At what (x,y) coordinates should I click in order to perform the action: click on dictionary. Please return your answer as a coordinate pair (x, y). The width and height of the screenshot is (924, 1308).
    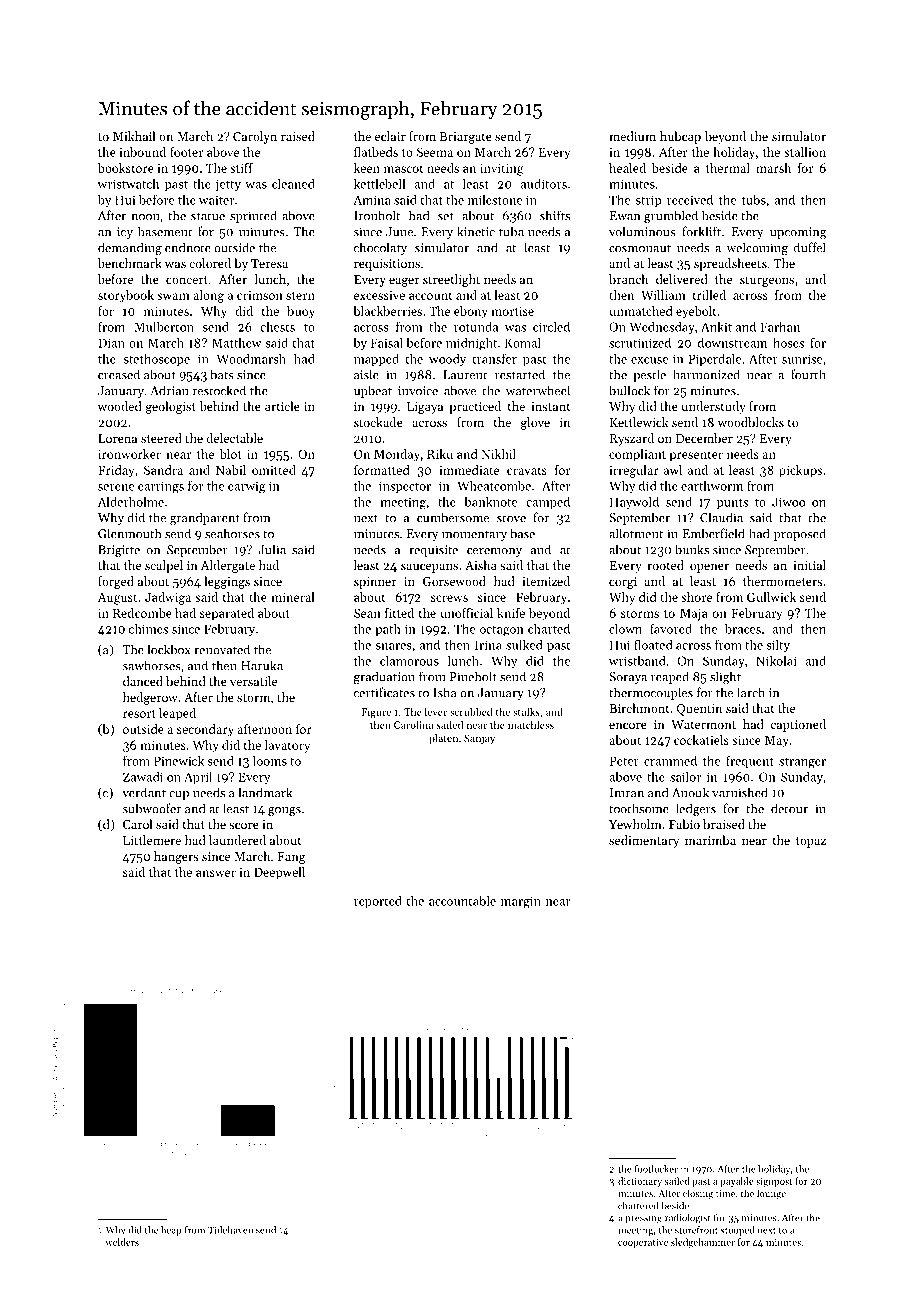
    Looking at the image, I should click on (640, 1182).
